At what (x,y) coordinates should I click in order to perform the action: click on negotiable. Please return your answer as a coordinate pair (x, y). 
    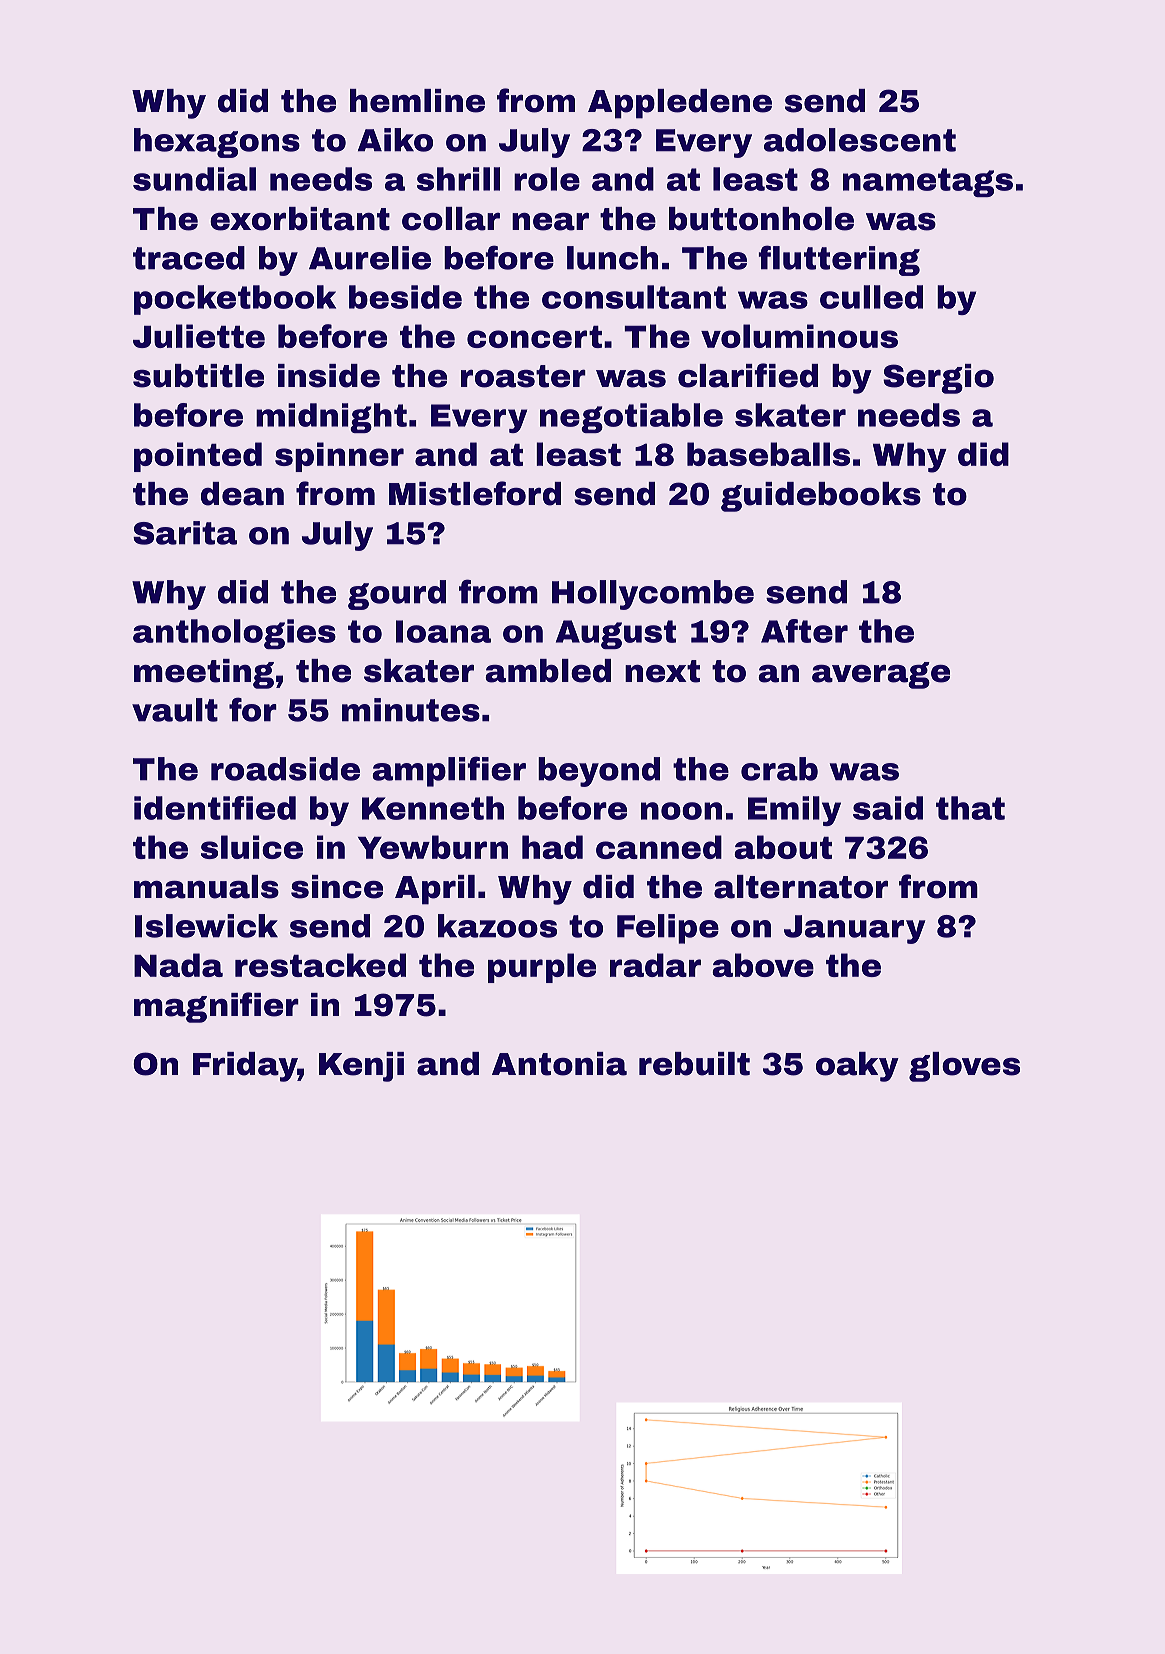
    Looking at the image, I should click on (631, 418).
